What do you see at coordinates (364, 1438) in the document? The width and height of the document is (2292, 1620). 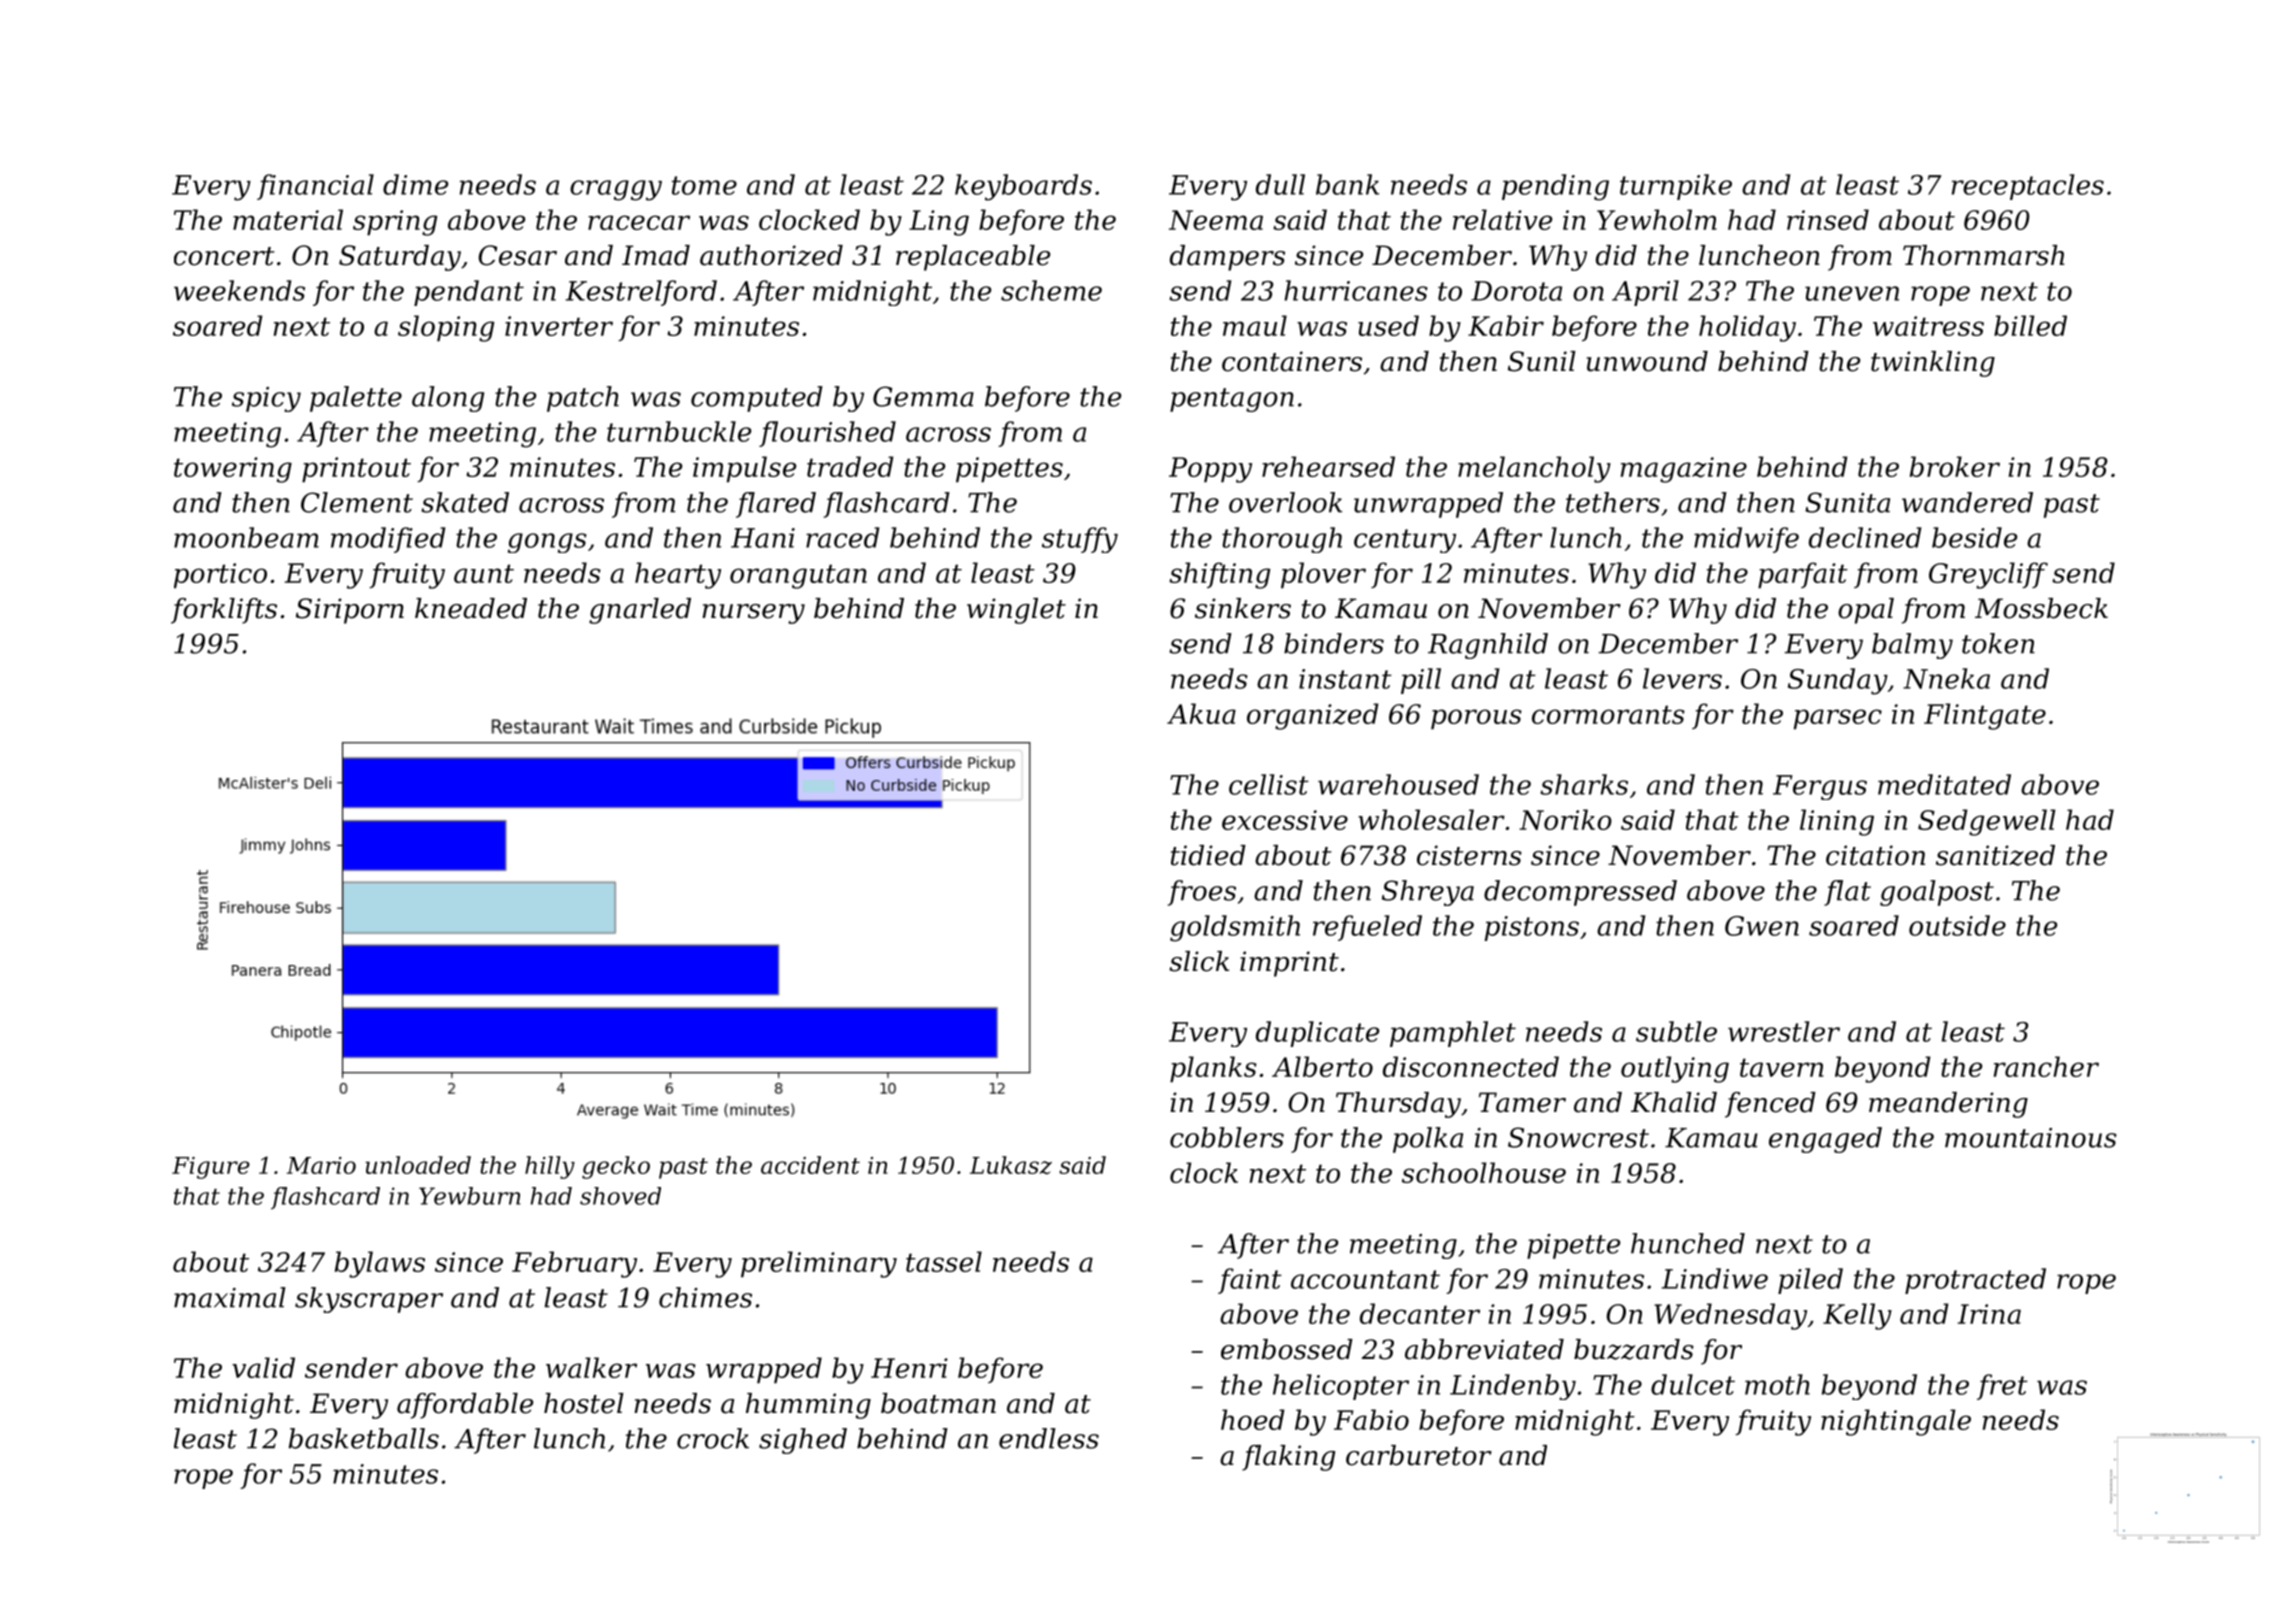 I see `basketballs` at bounding box center [364, 1438].
